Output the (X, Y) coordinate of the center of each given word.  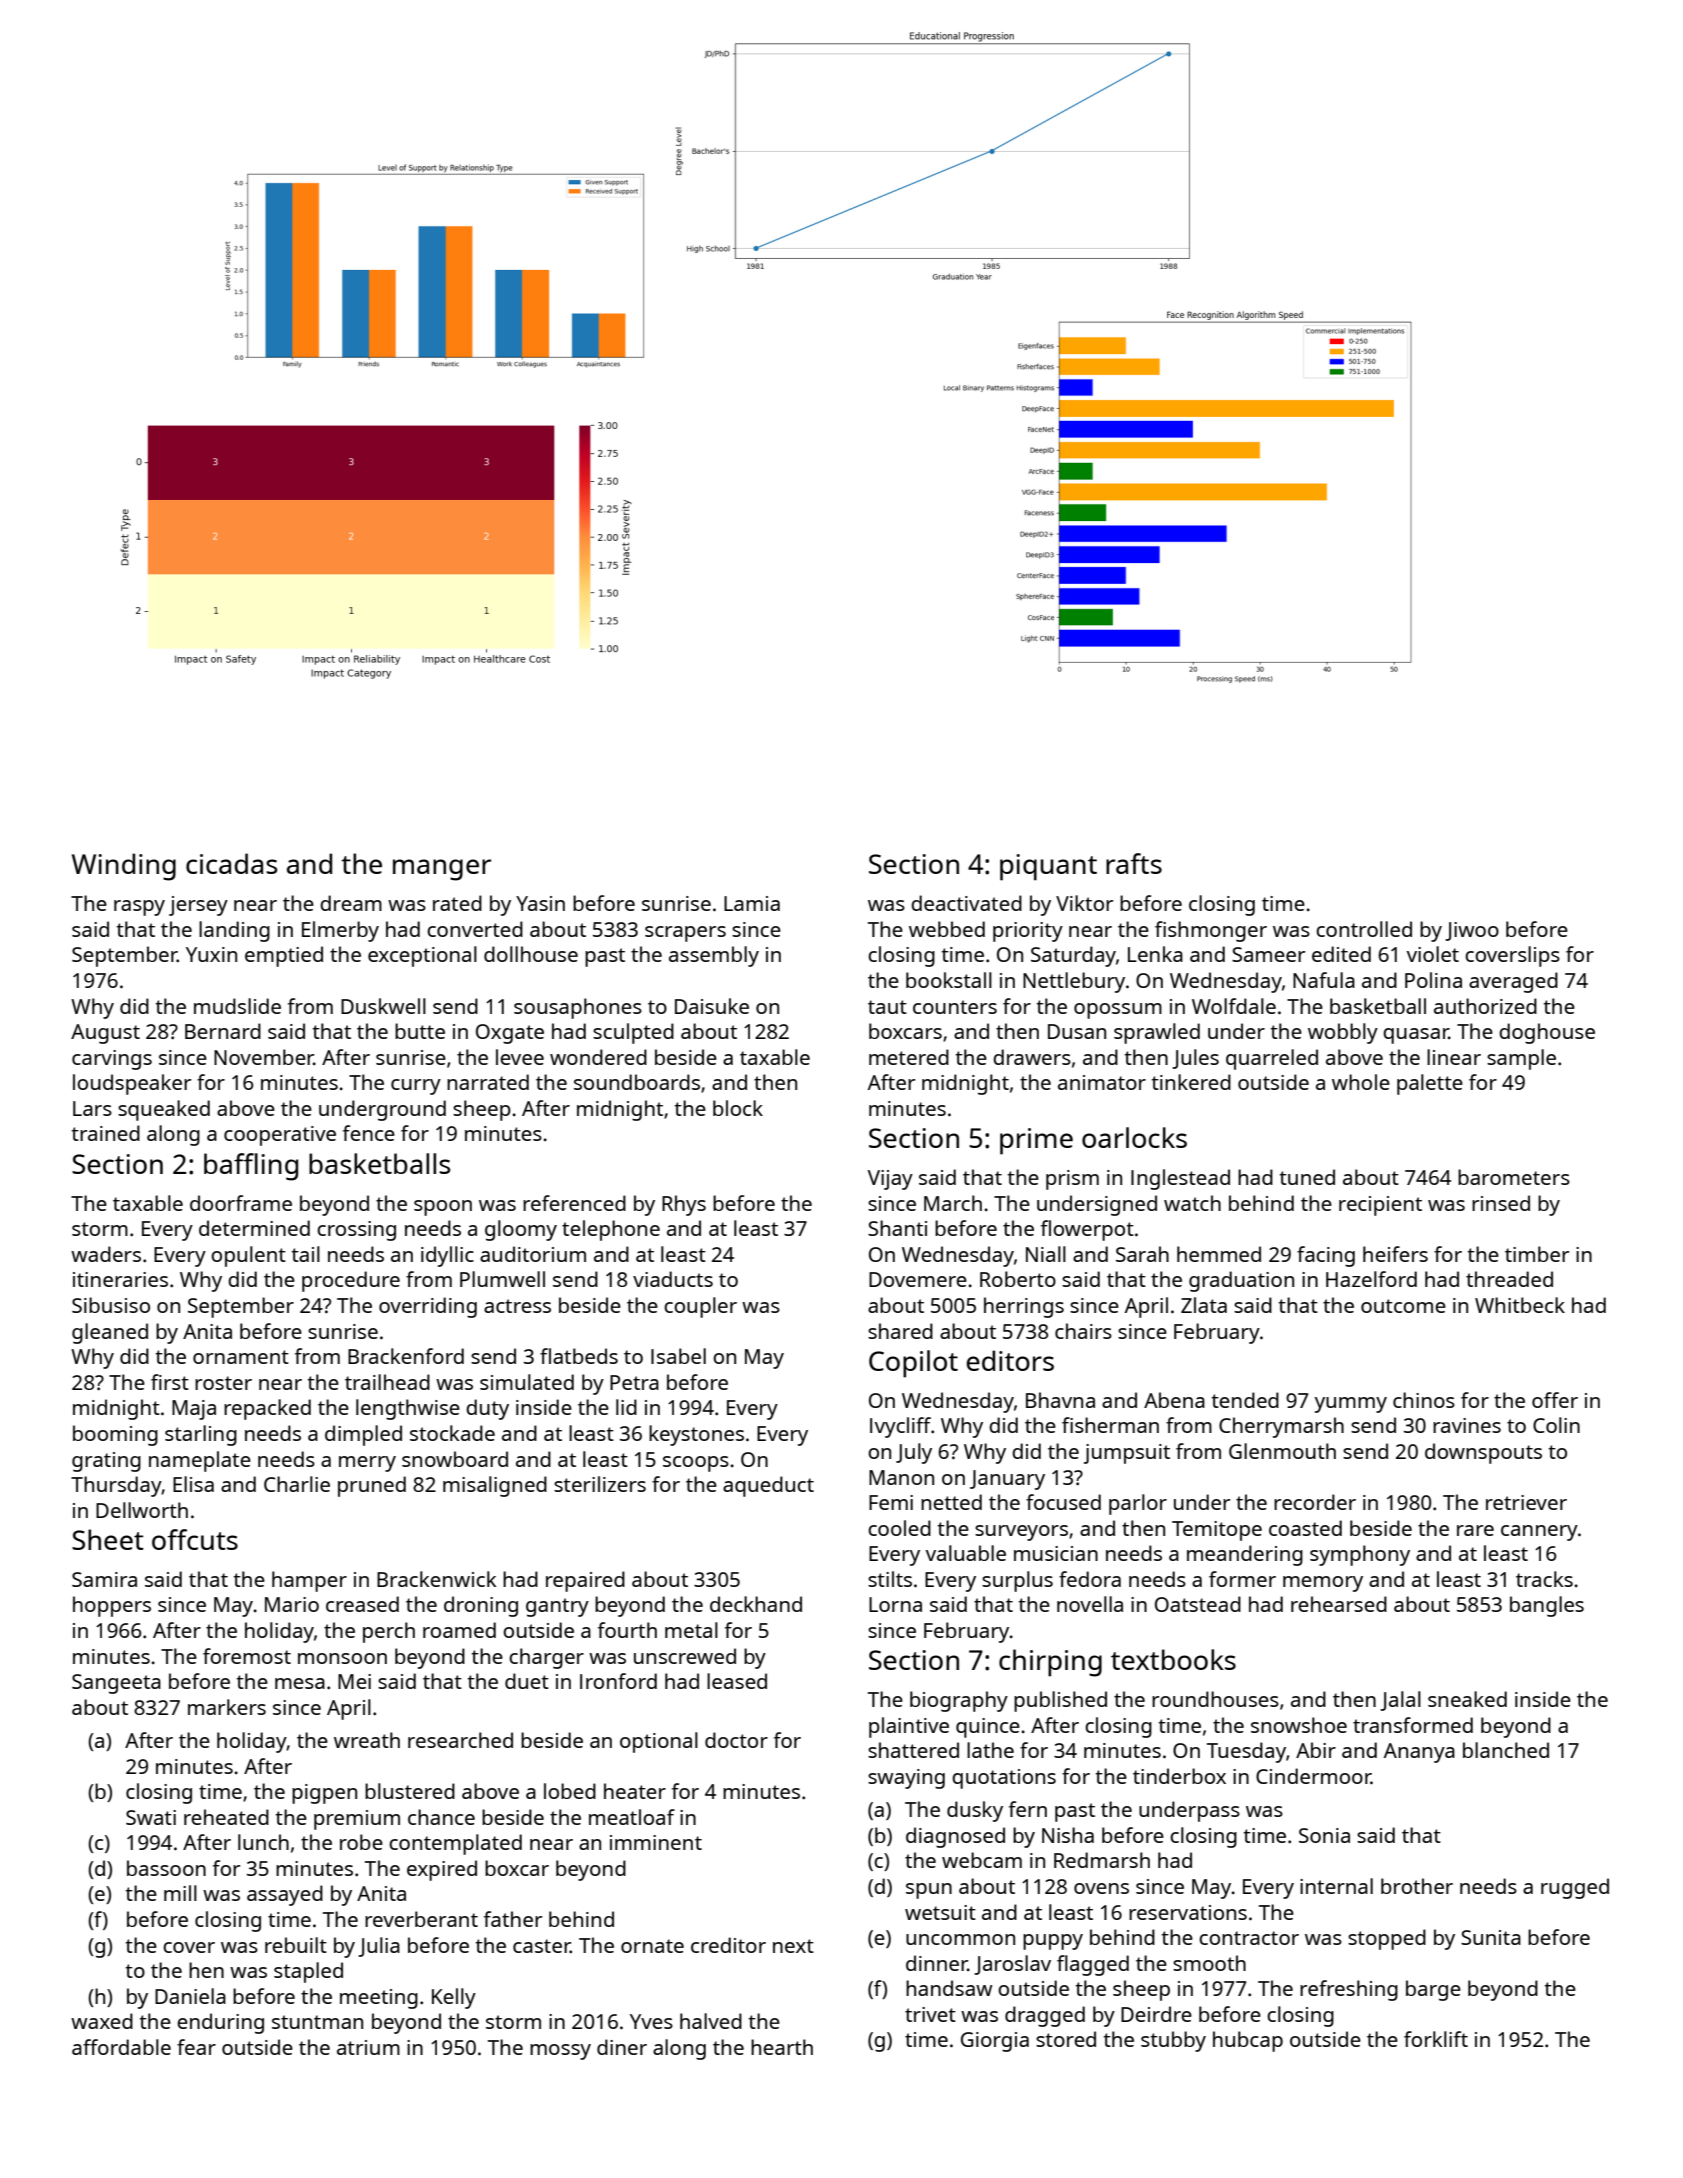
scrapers (685, 934)
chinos (1424, 1400)
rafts (1134, 863)
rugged (1575, 1888)
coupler (700, 1307)
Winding (124, 867)
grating (106, 1462)
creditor (728, 1945)
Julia (379, 1947)
